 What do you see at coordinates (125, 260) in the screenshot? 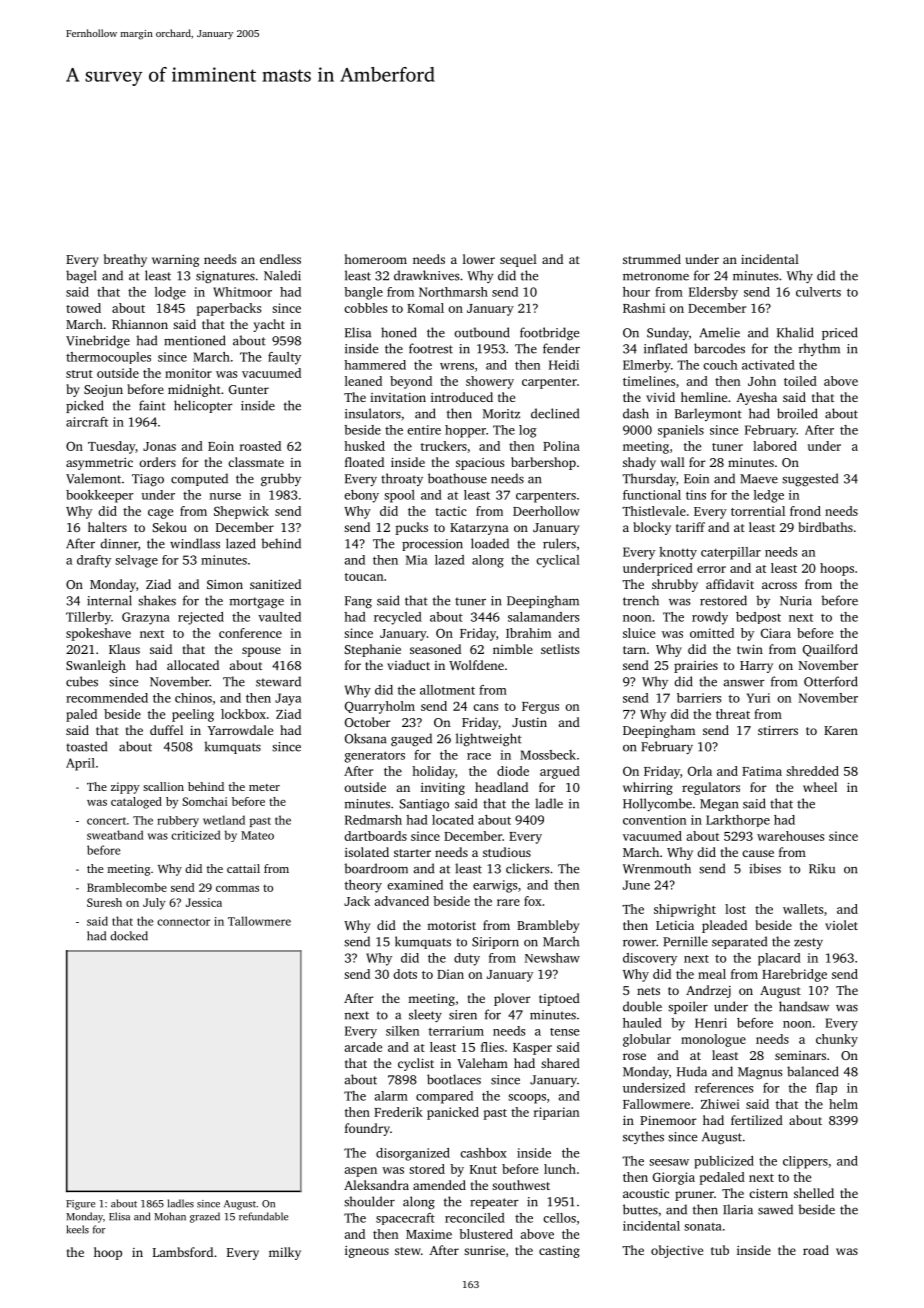
I see `breathy` at bounding box center [125, 260].
